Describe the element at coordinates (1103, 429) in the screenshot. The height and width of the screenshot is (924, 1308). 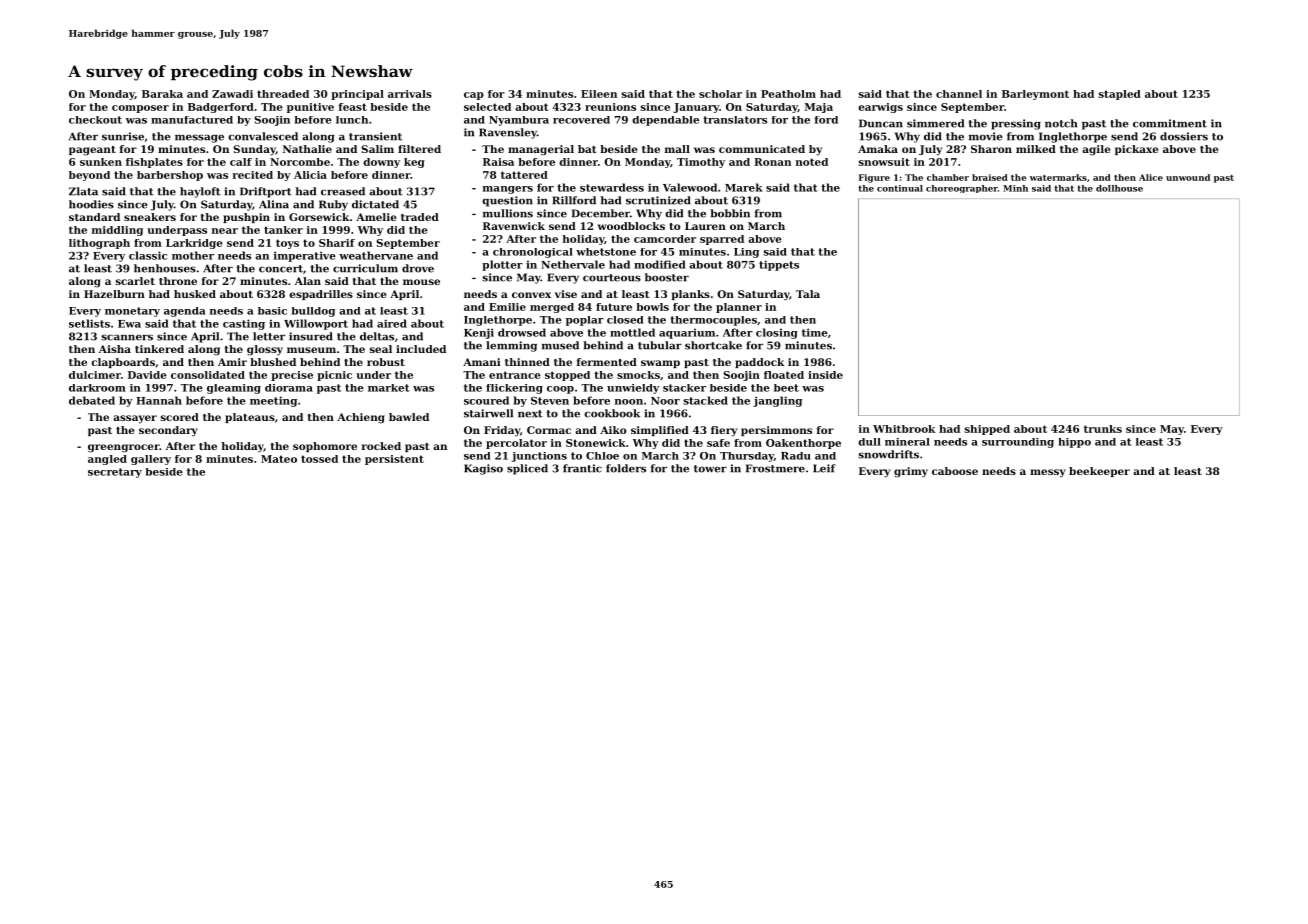
I see `trunks` at that location.
